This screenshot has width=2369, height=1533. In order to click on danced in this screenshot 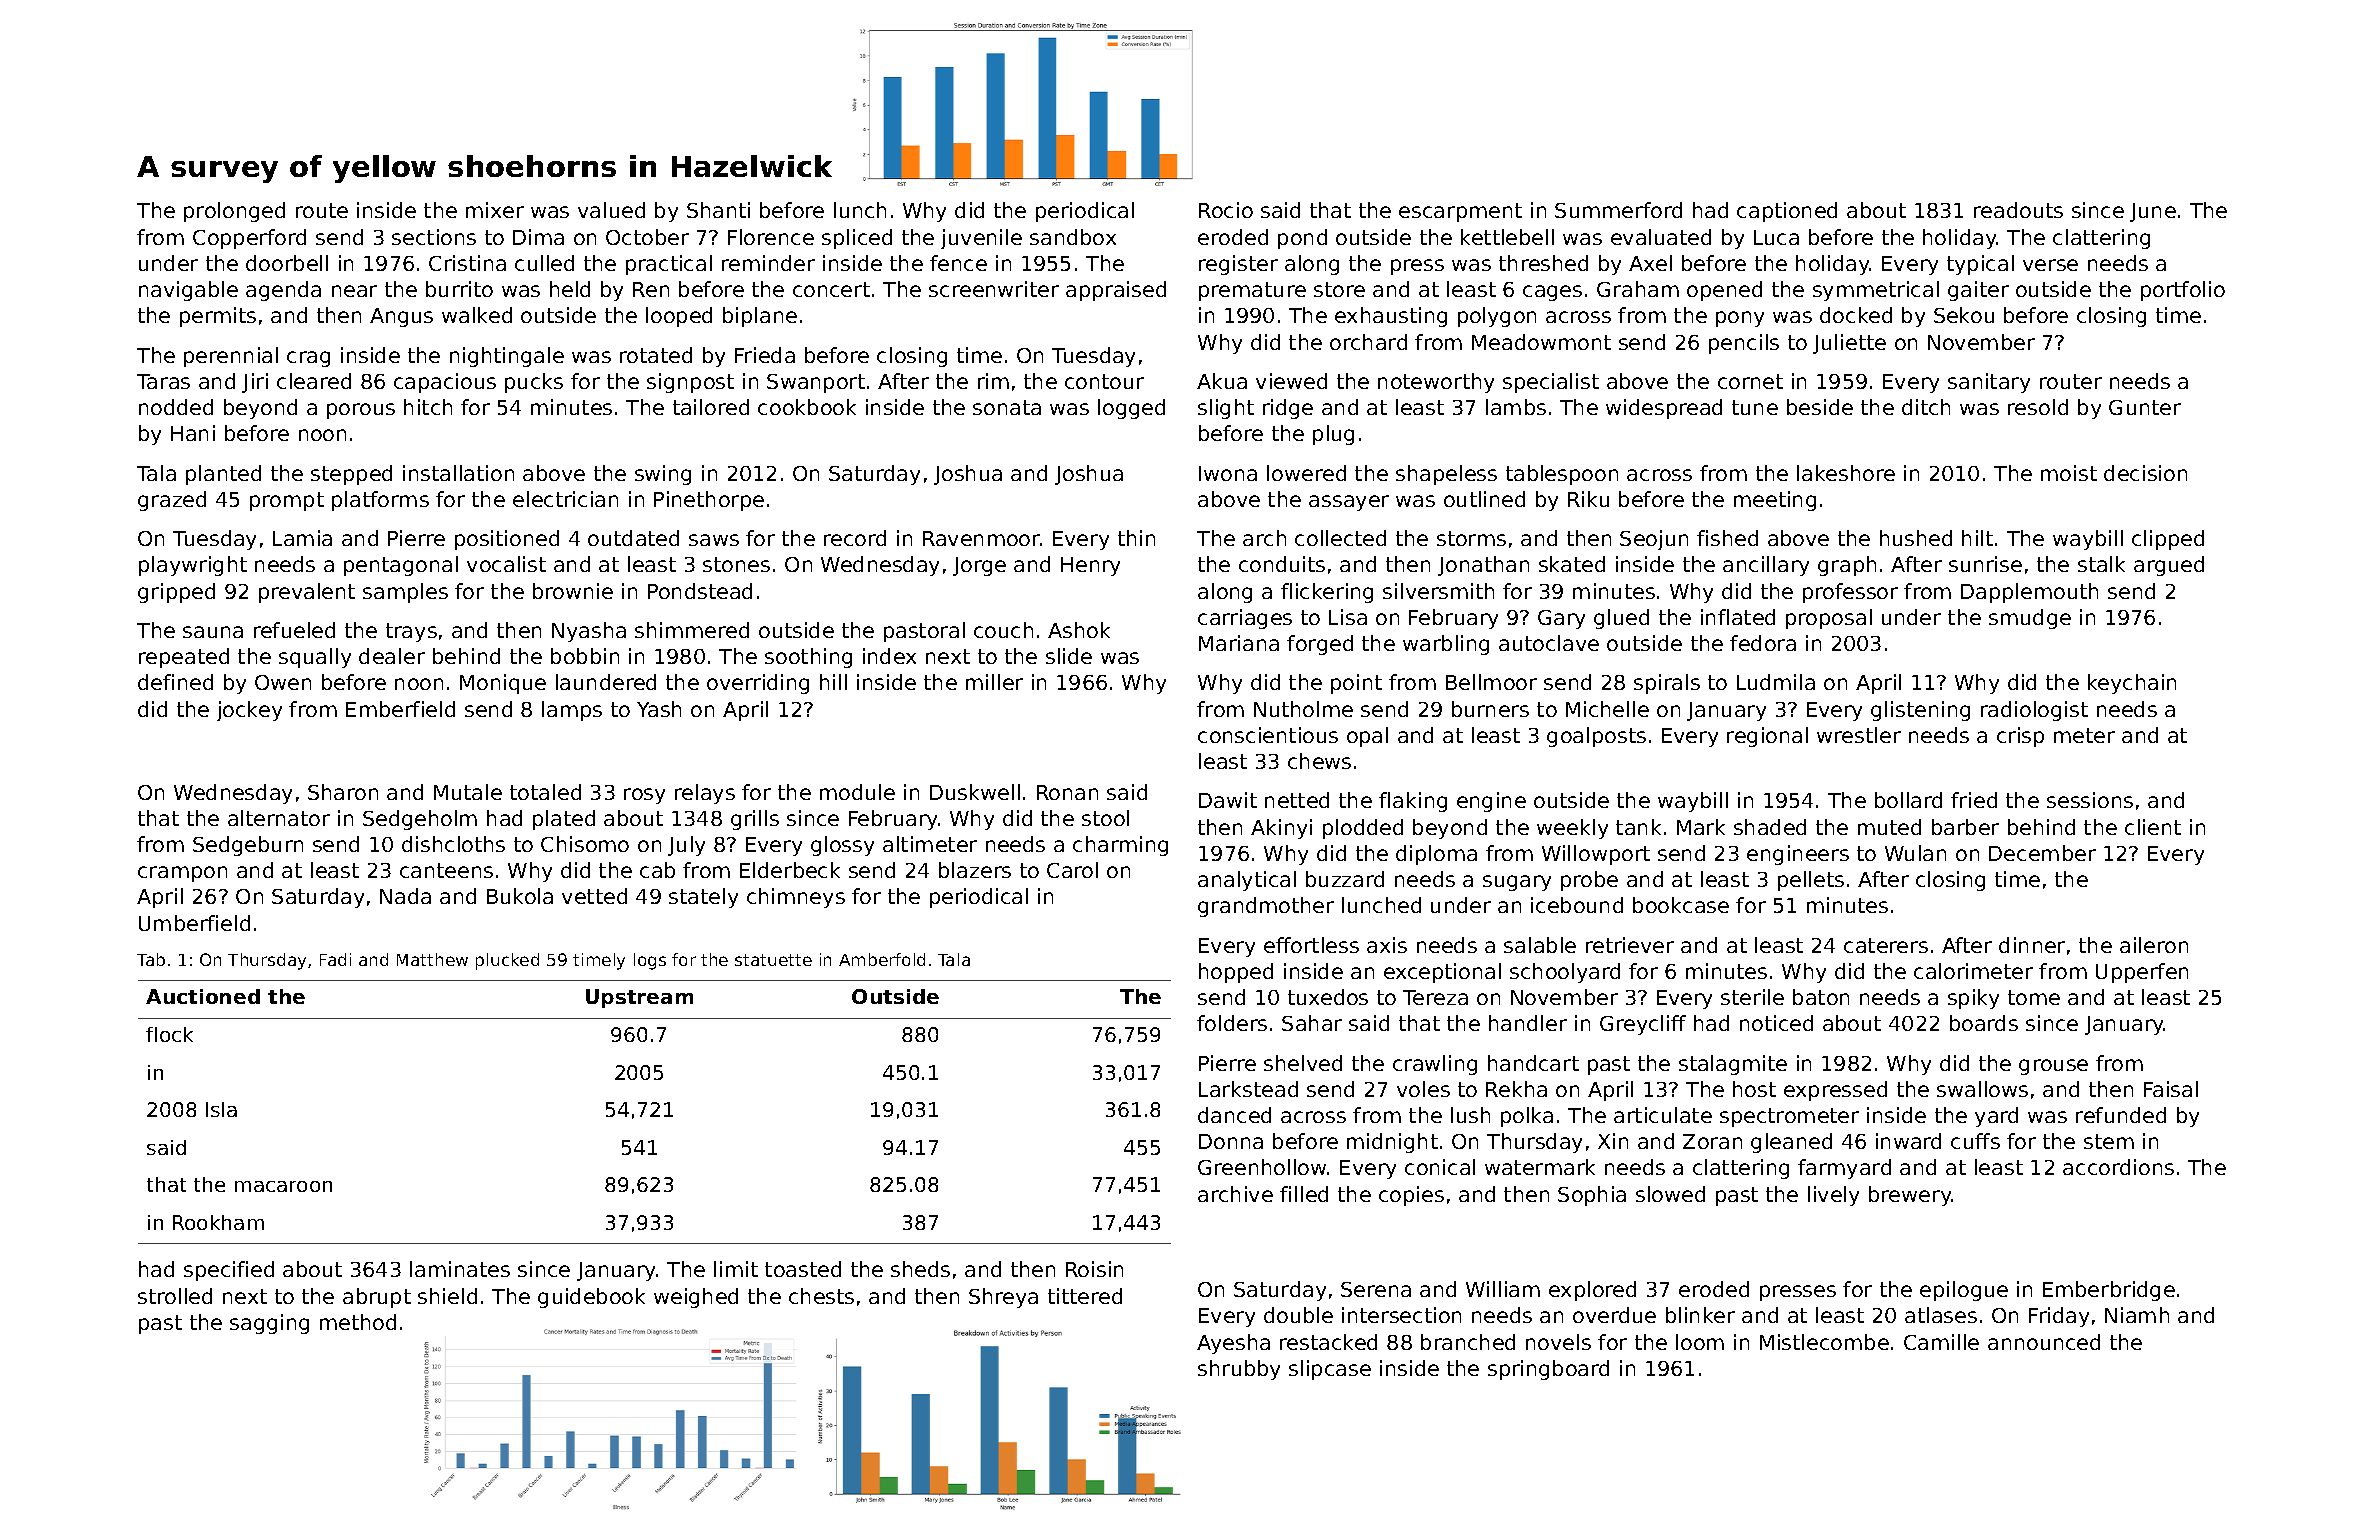, I will do `click(1234, 1115)`.
